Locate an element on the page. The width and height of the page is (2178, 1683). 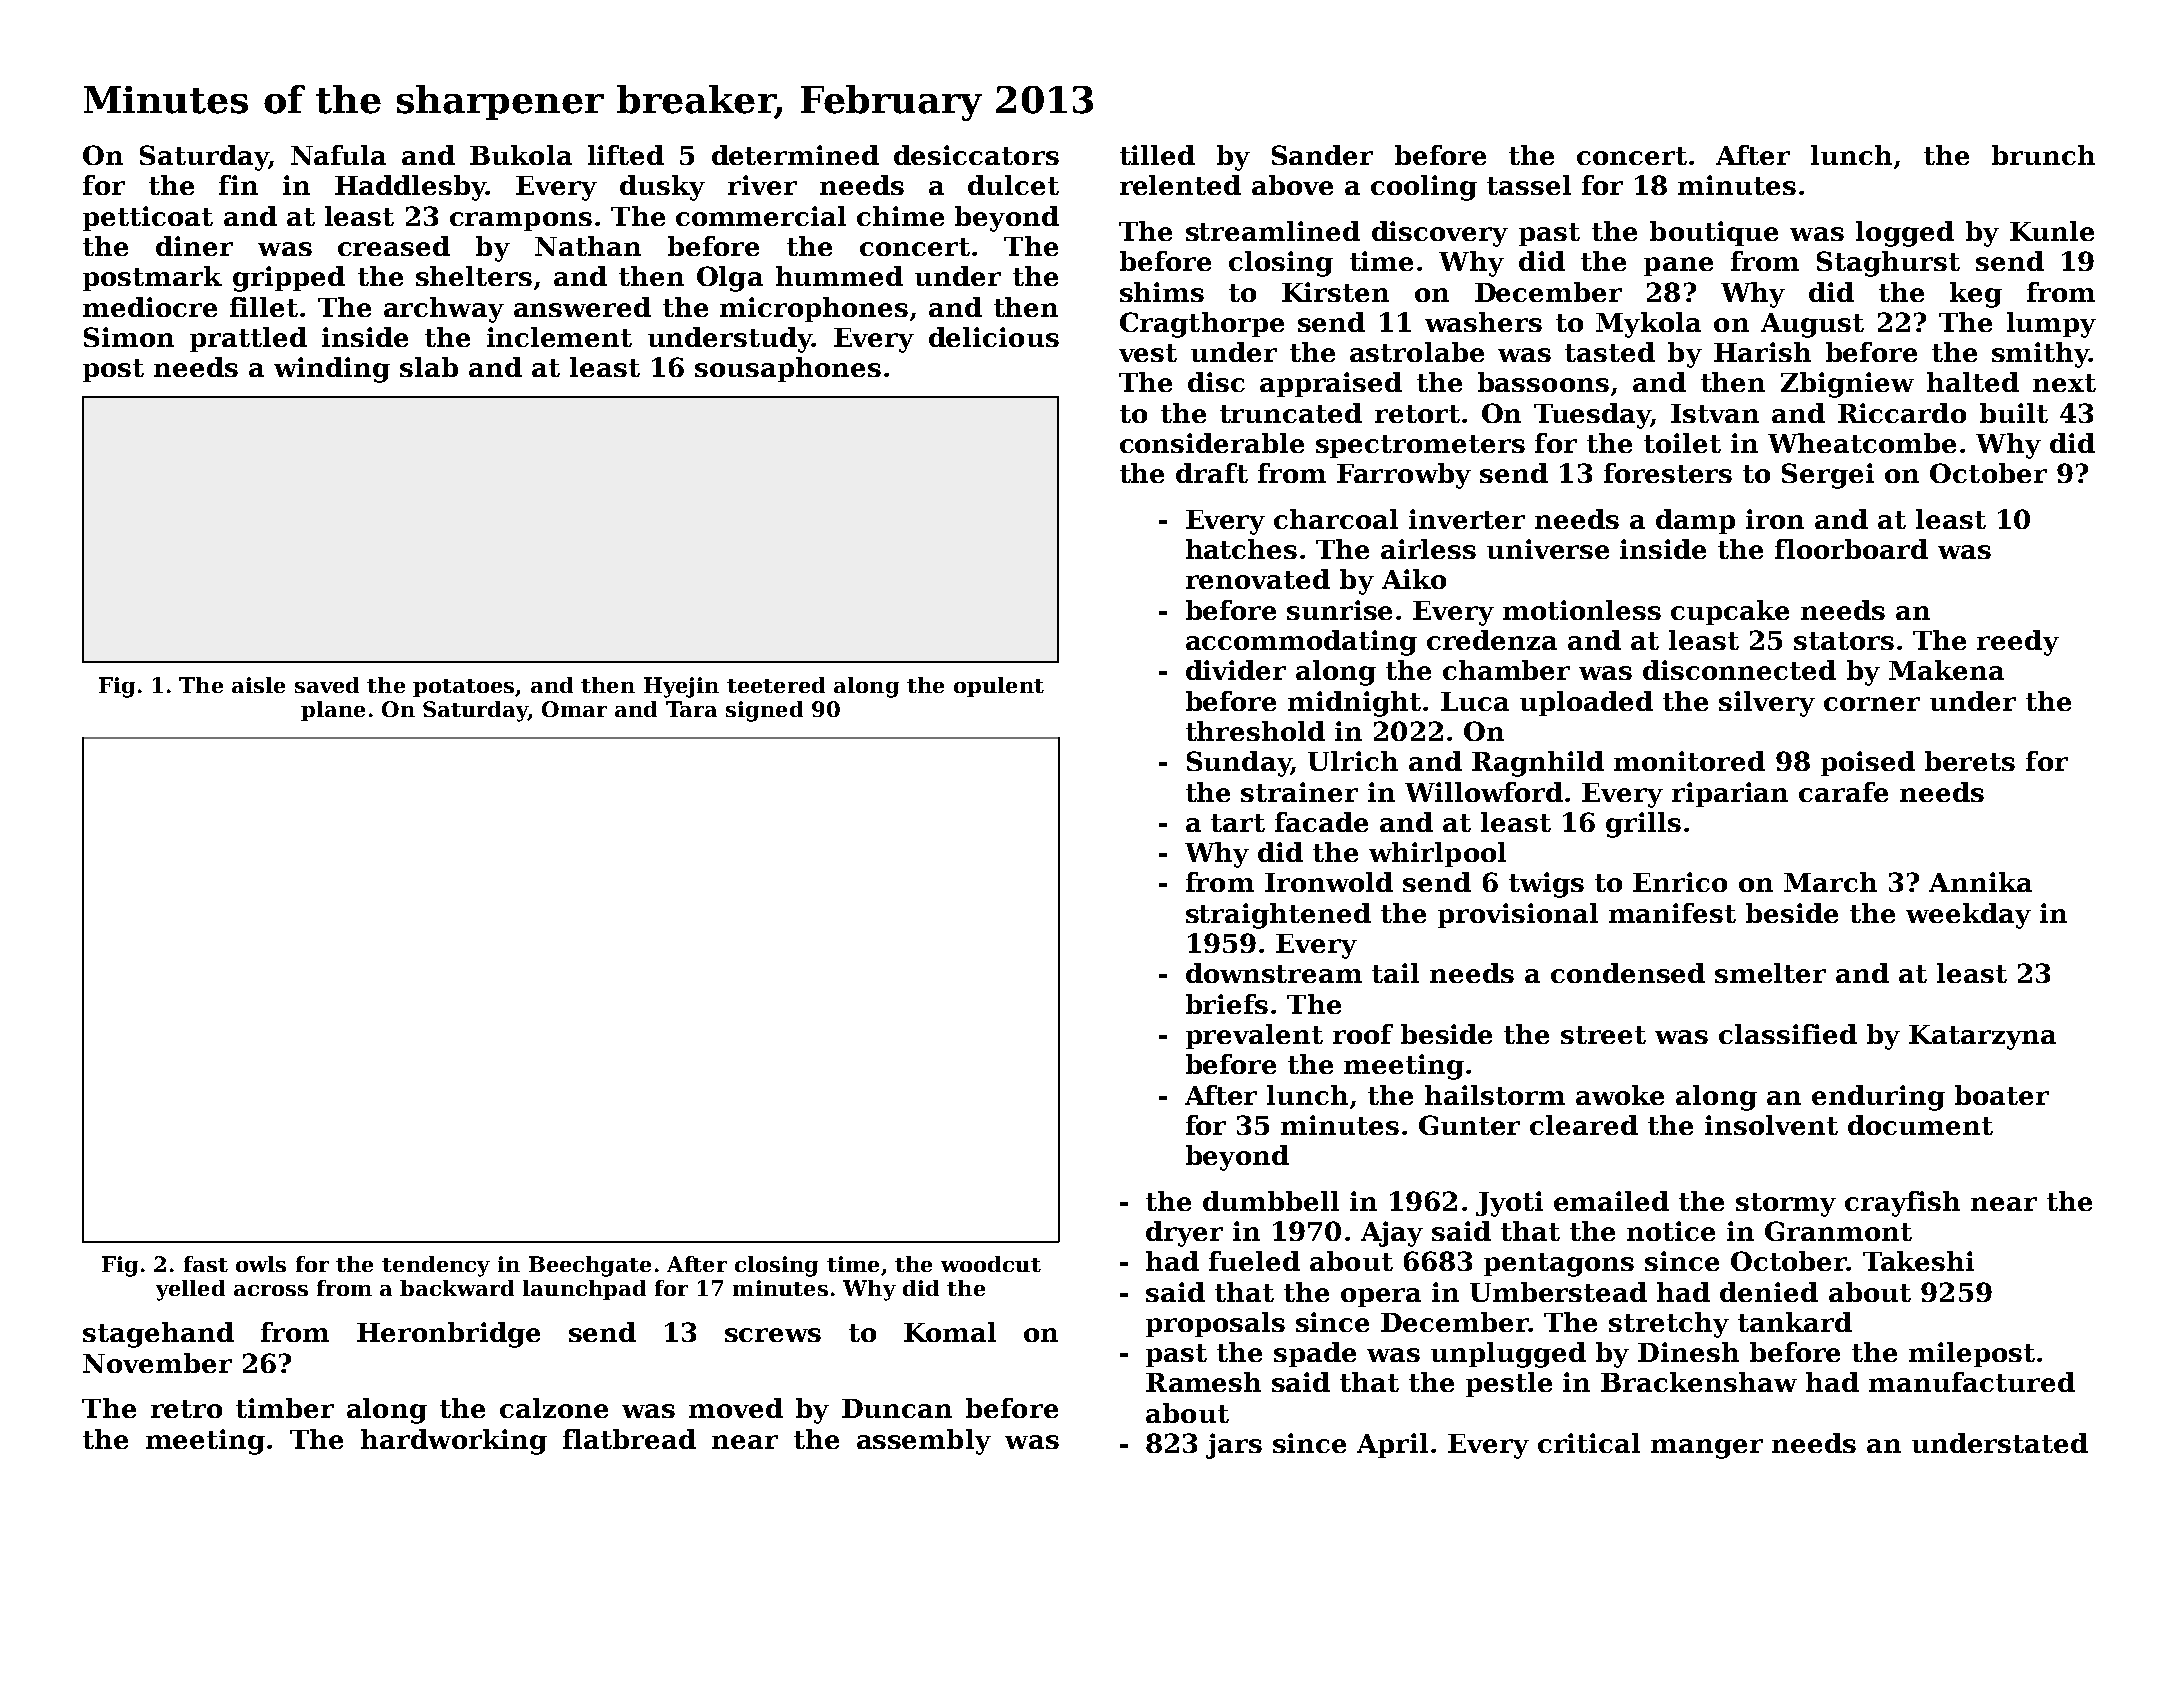
tendency is located at coordinates (436, 1266).
